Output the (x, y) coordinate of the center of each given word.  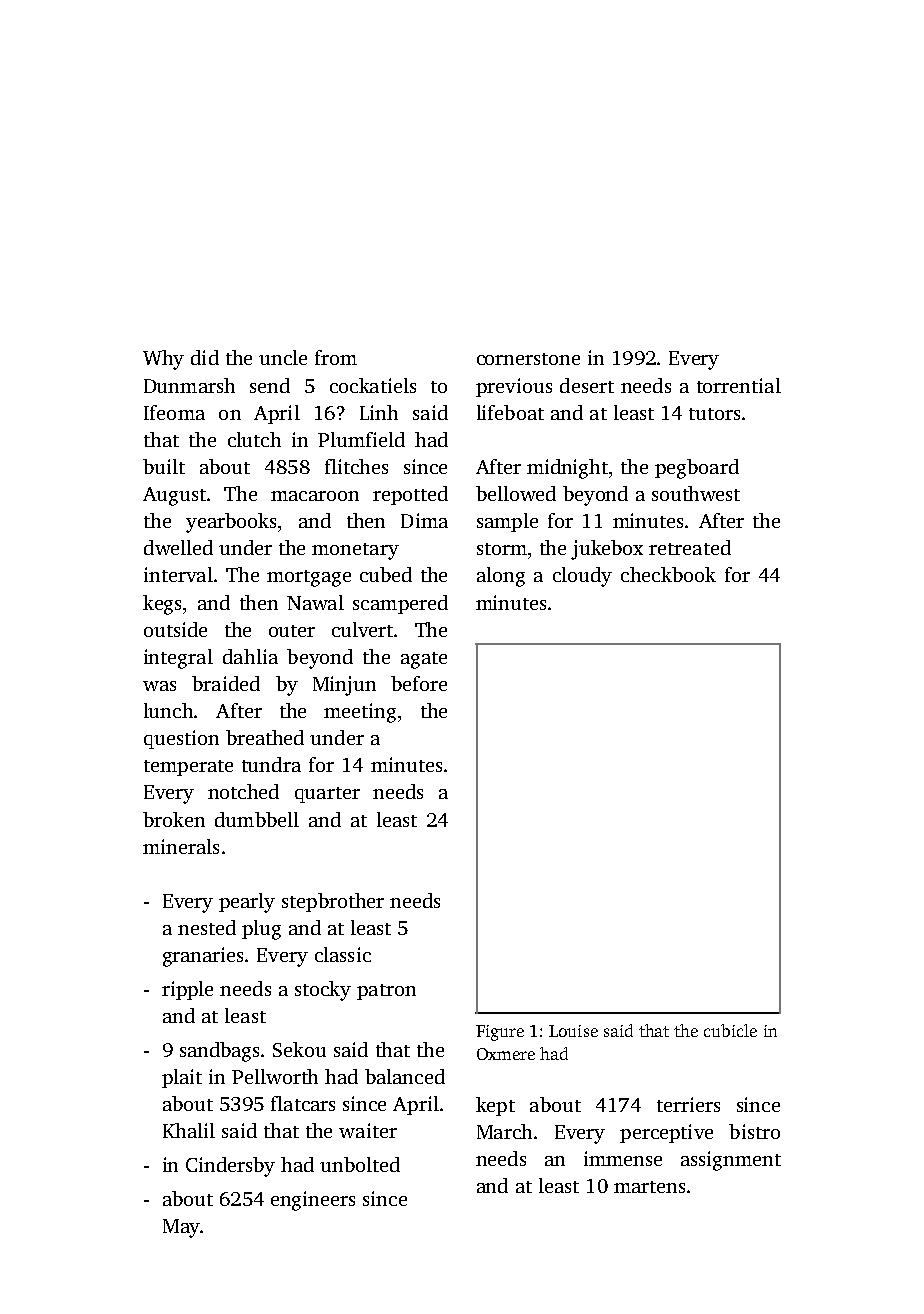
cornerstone (528, 359)
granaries (203, 957)
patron (386, 992)
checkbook (668, 574)
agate (424, 660)
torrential (739, 385)
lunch (168, 710)
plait (182, 1078)
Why (163, 360)
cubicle (730, 1030)
